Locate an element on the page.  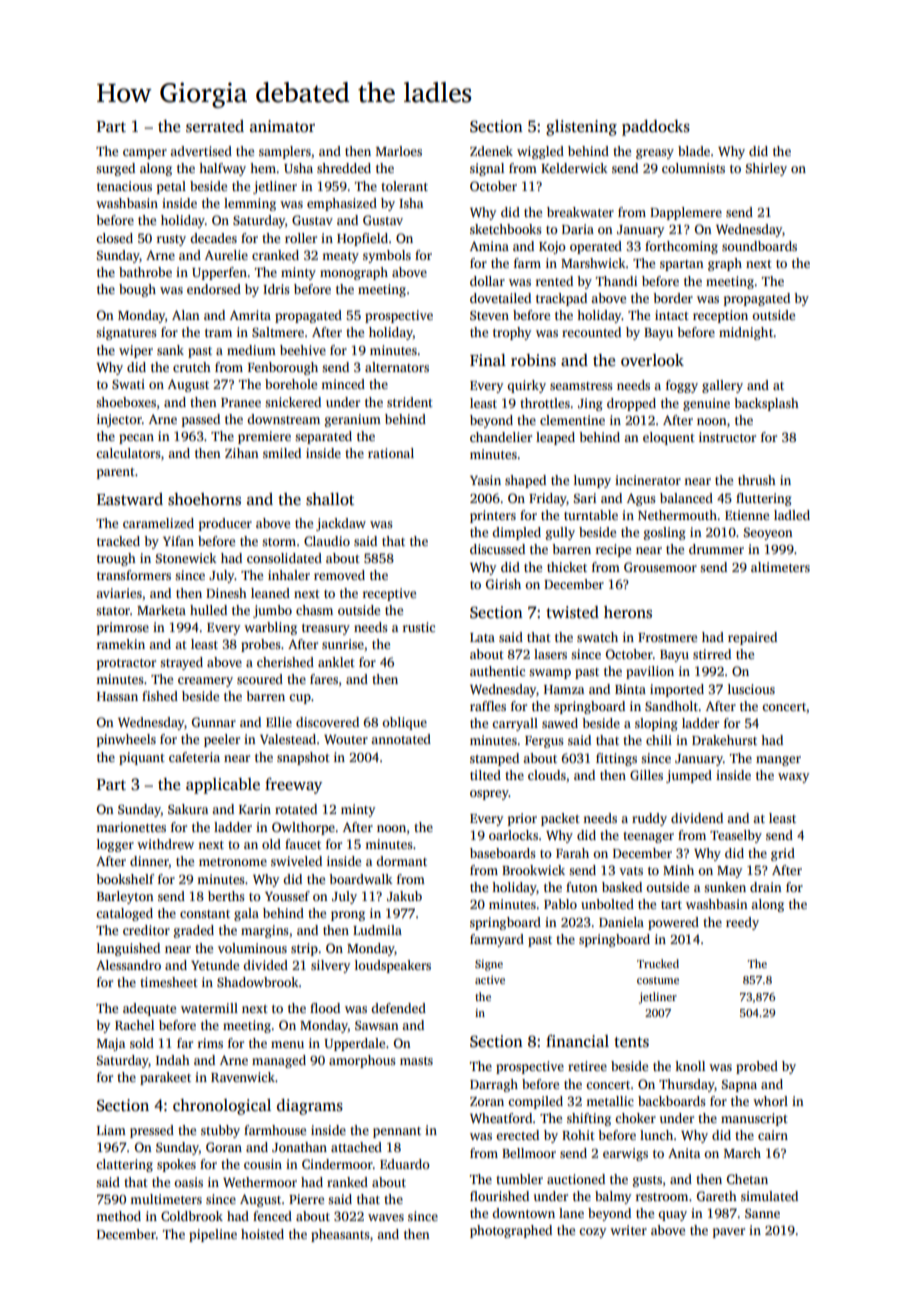
Karin is located at coordinates (255, 809).
